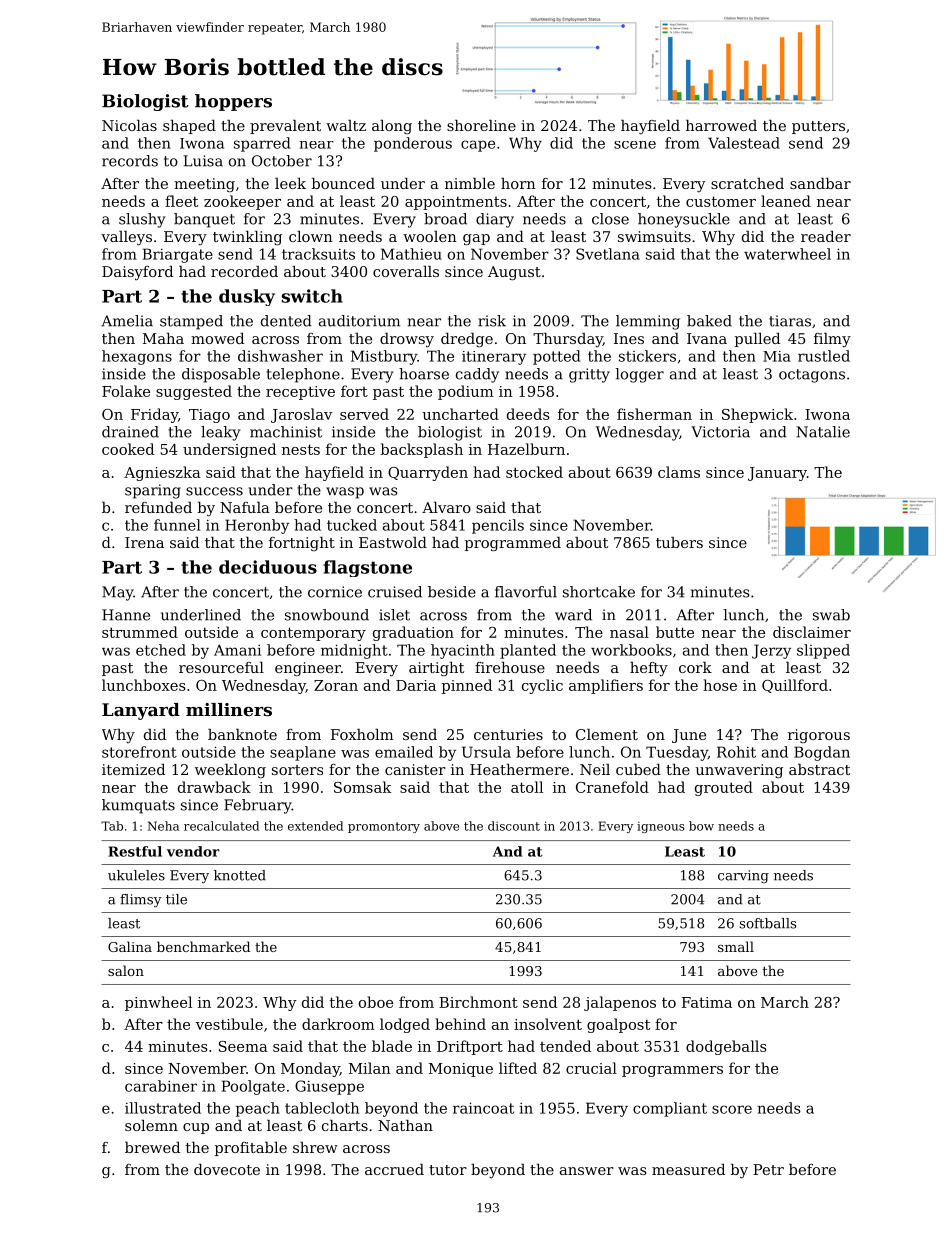 The height and width of the page is (1233, 952). I want to click on islet, so click(394, 615).
